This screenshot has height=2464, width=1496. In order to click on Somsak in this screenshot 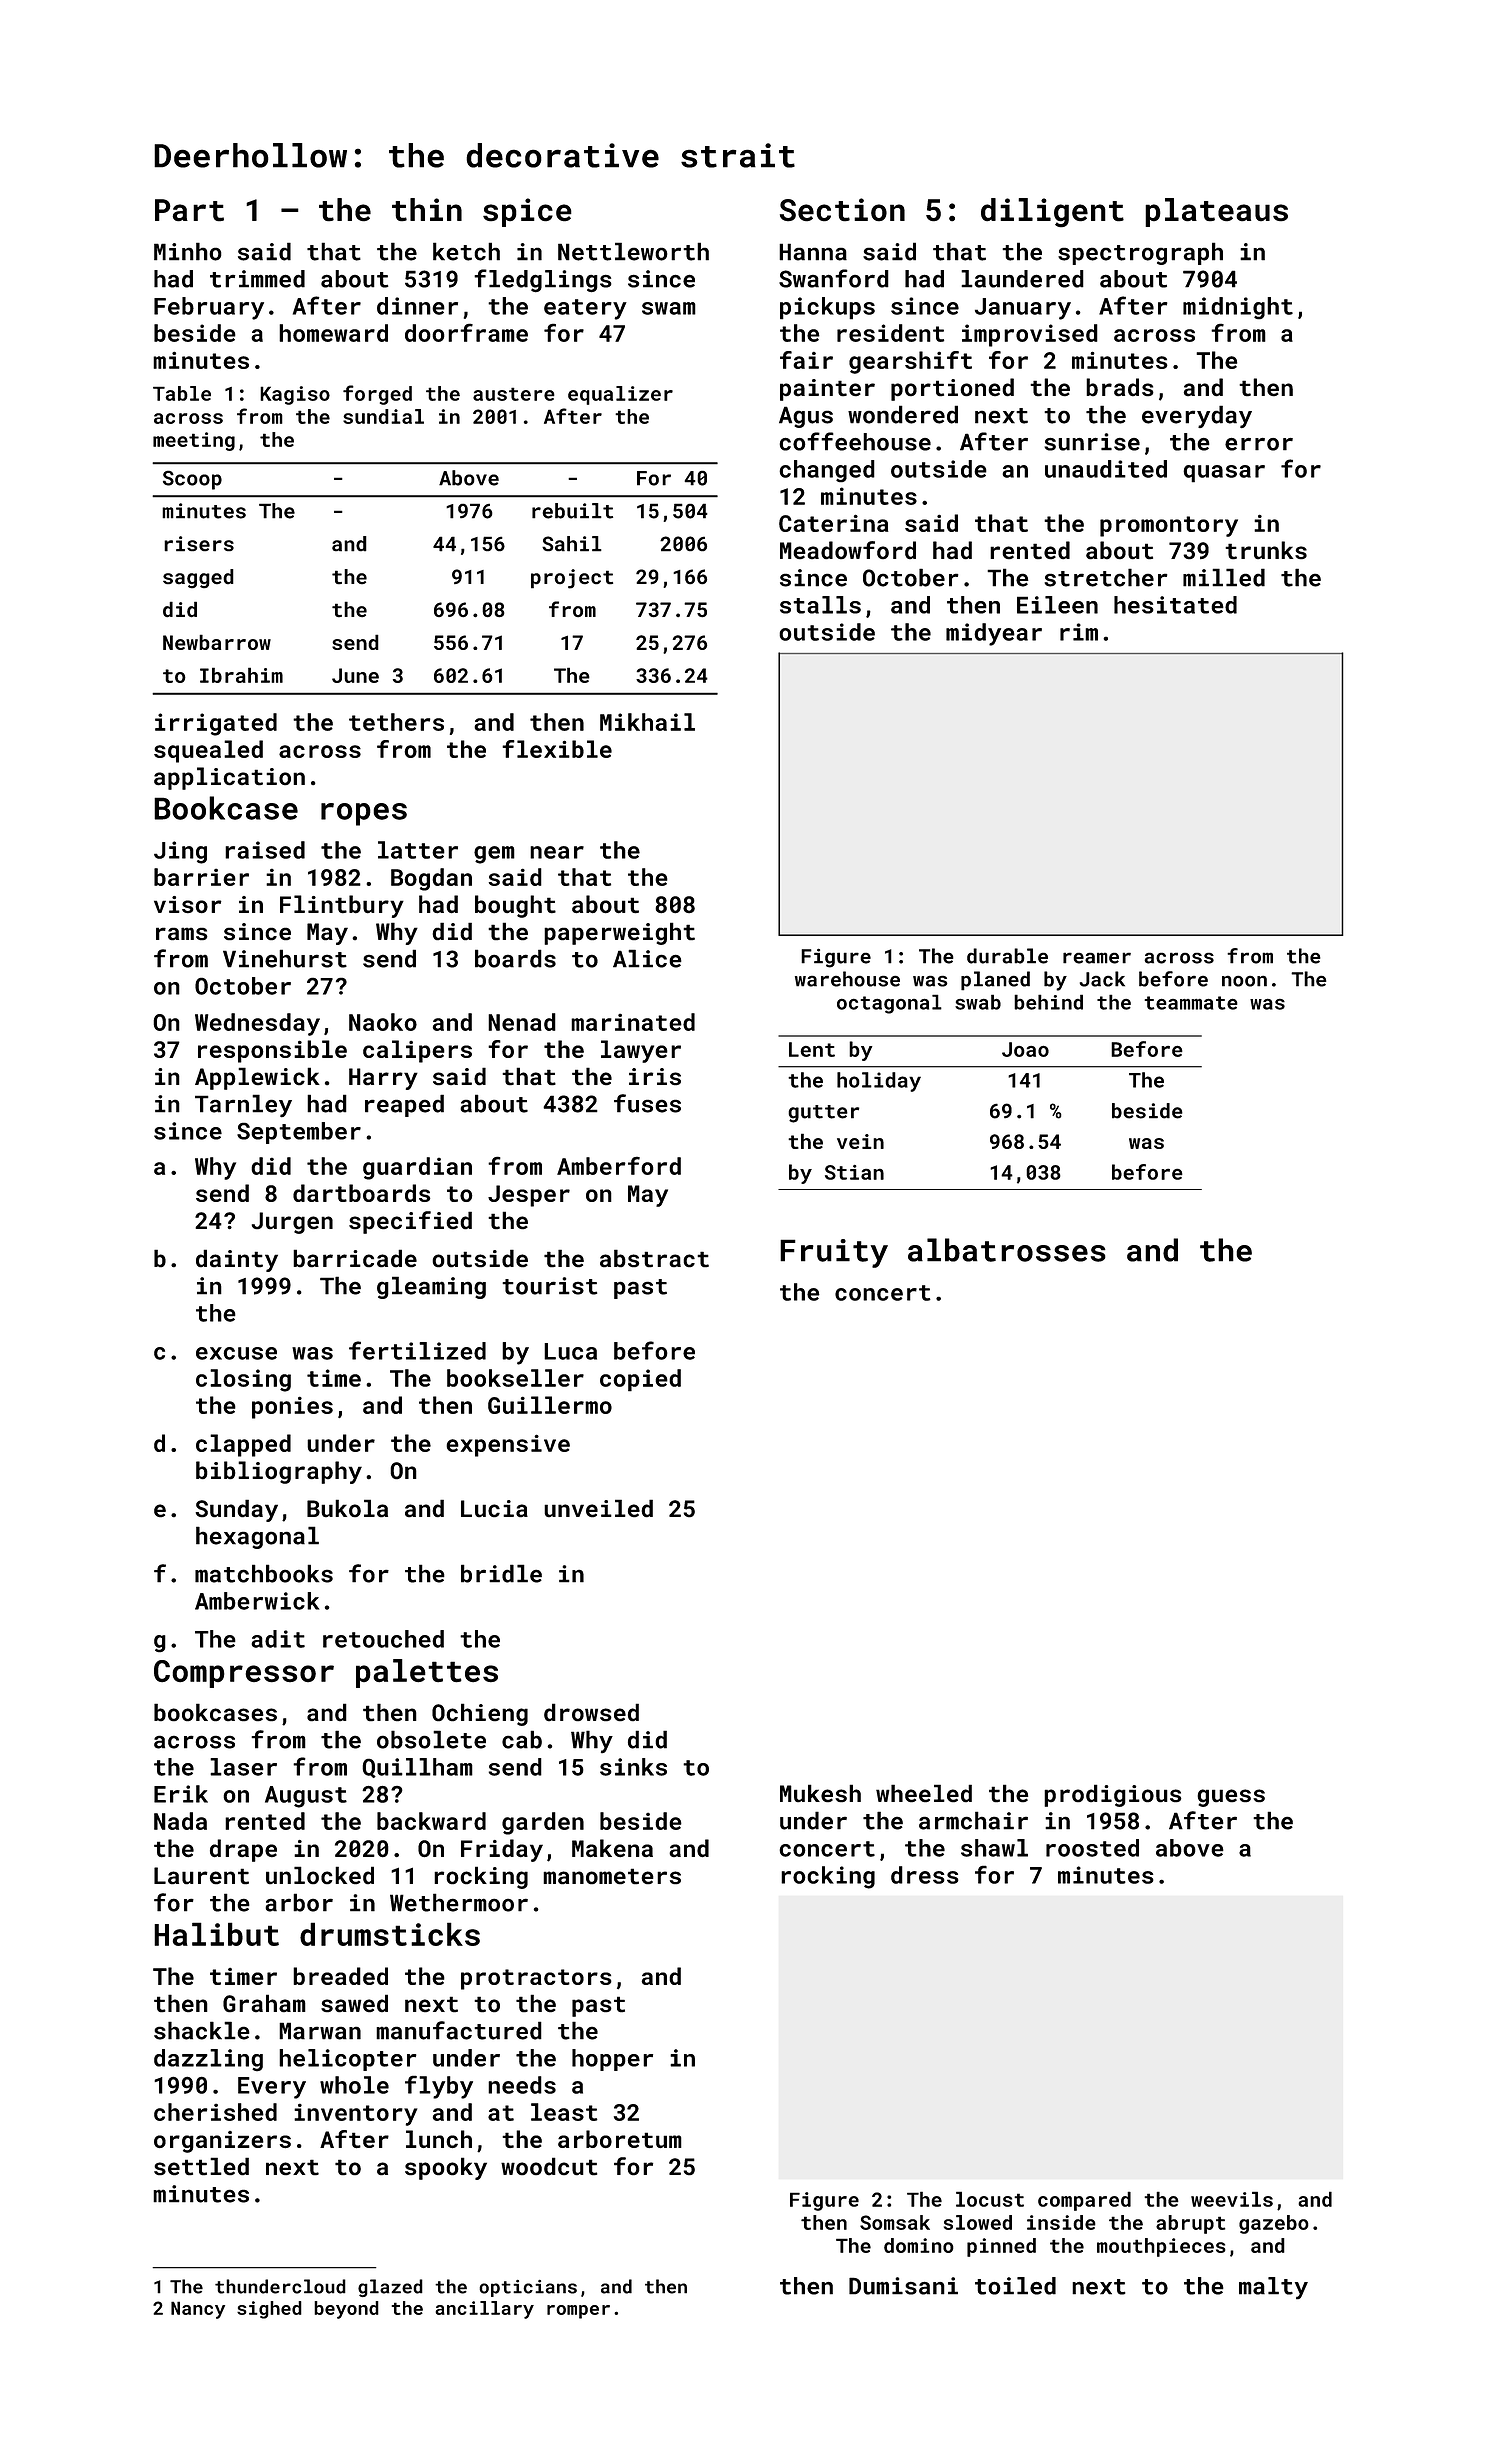, I will do `click(895, 2222)`.
